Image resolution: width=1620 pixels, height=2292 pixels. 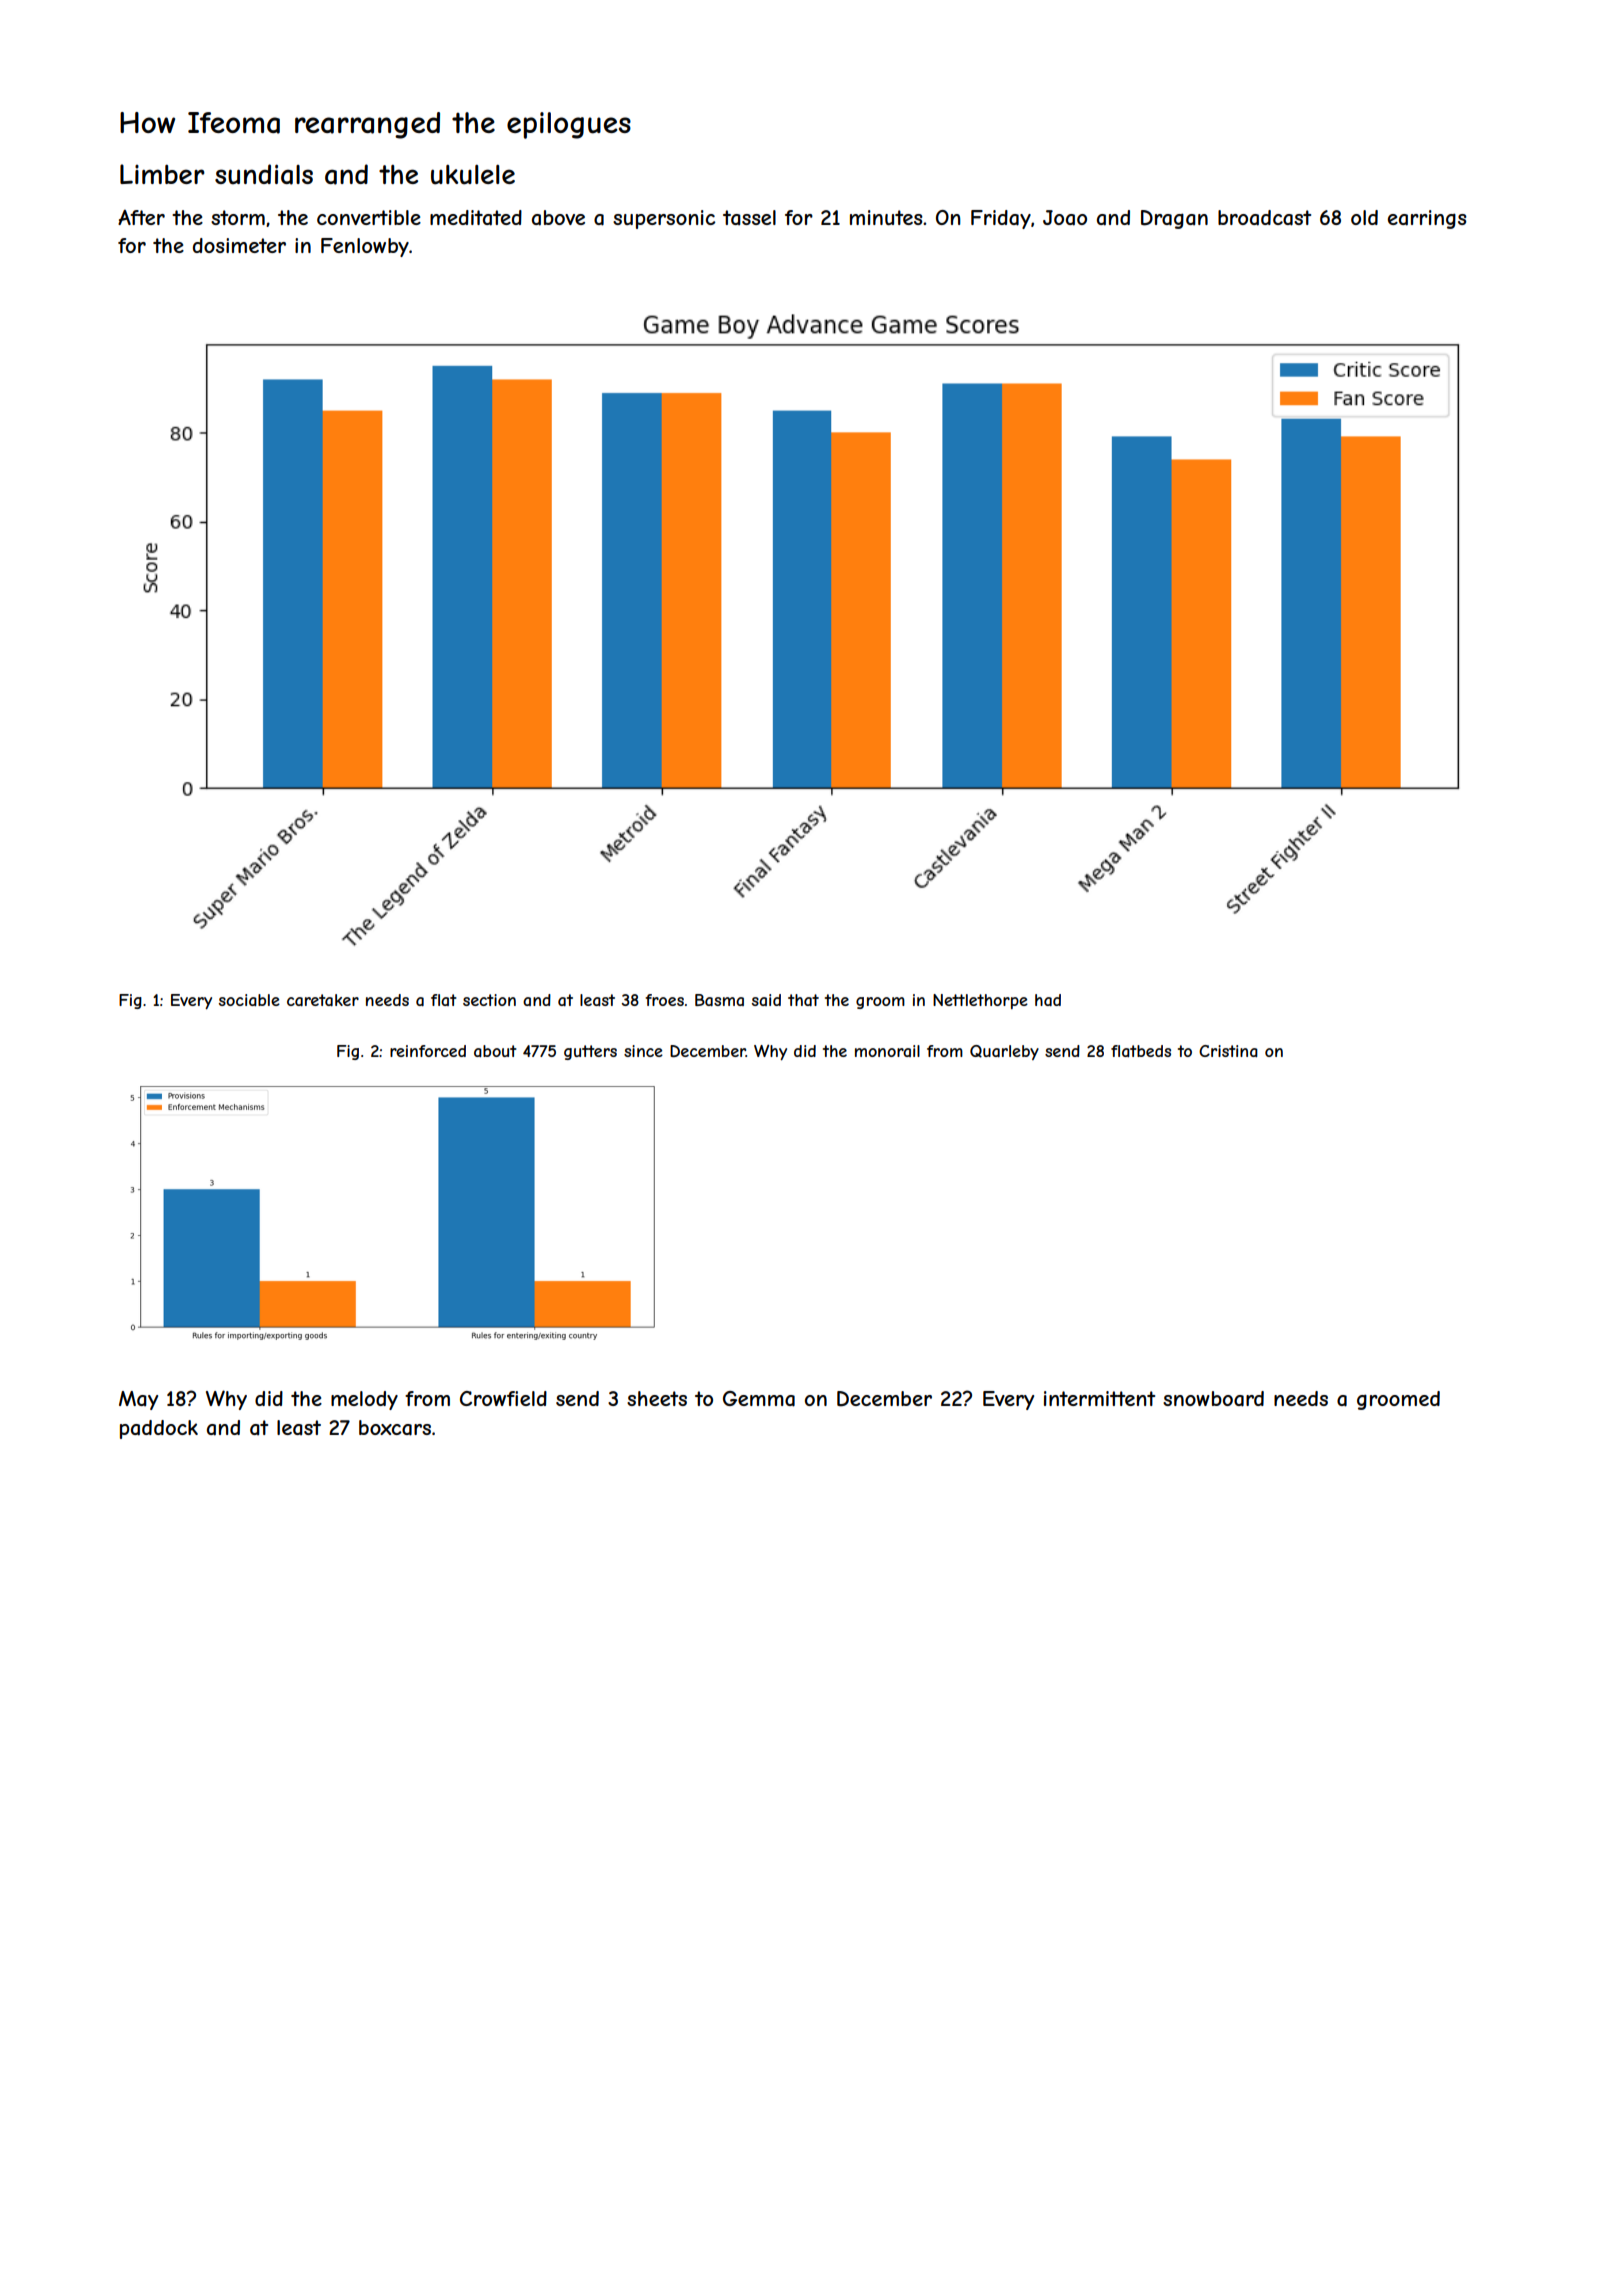 I want to click on boxcars, so click(x=395, y=1428).
